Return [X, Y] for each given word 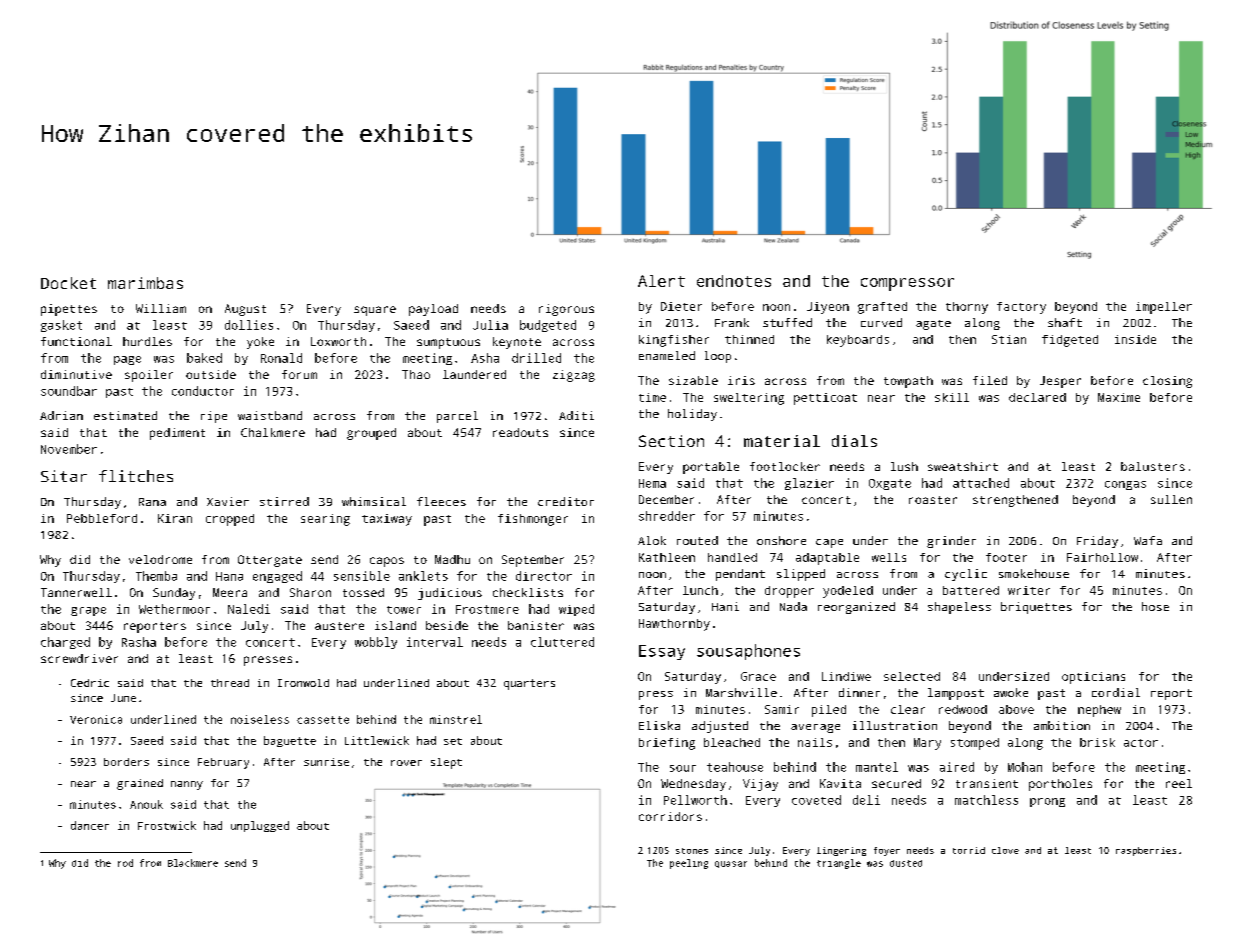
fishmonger [533, 520]
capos [387, 562]
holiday [692, 415]
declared [1037, 397]
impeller [1164, 308]
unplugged [260, 826]
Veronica [96, 719]
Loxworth [338, 341]
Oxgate [890, 484]
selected [912, 676]
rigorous [566, 310]
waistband [270, 415]
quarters [529, 684]
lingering [841, 851]
